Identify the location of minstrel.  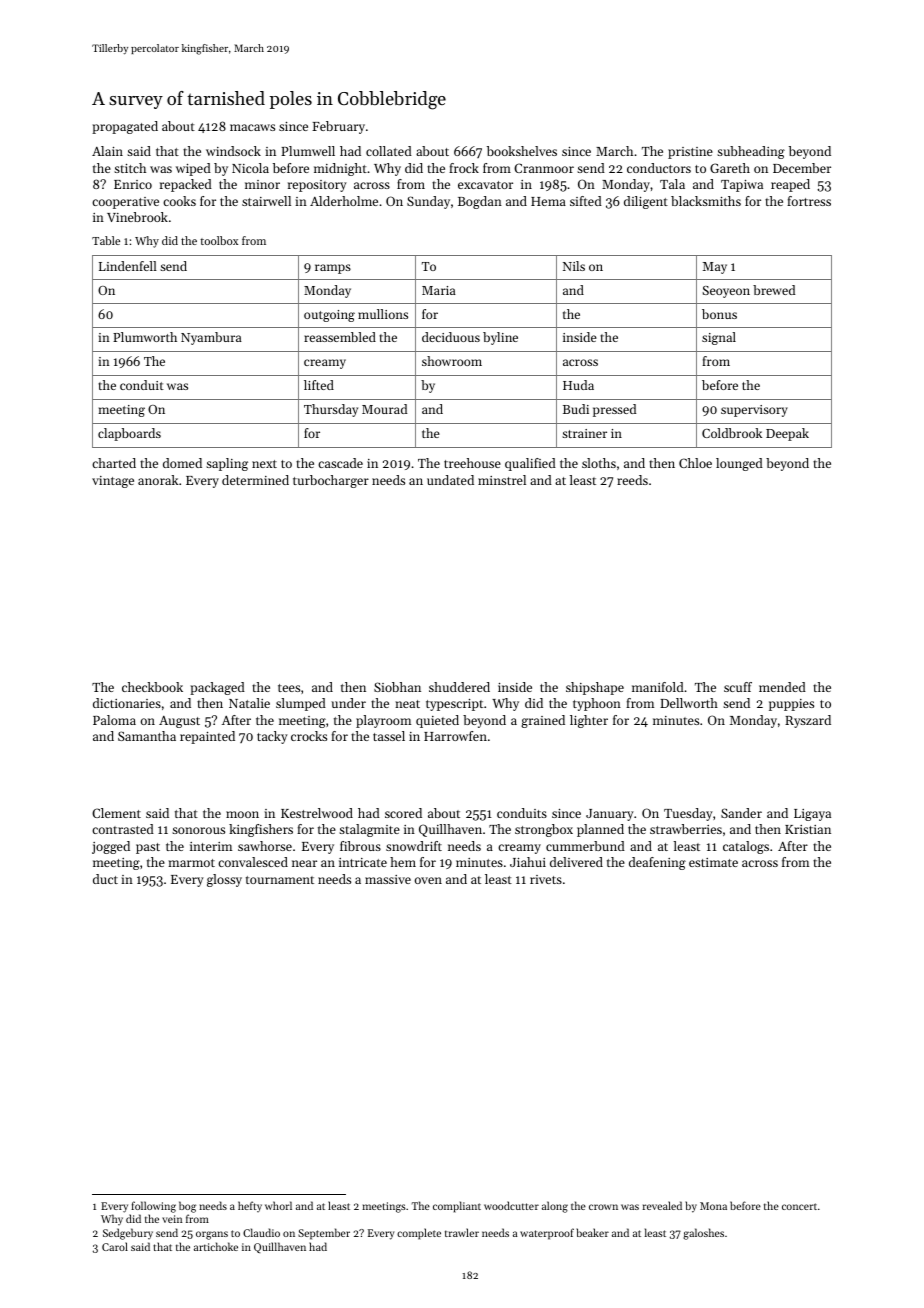
(502, 480).
